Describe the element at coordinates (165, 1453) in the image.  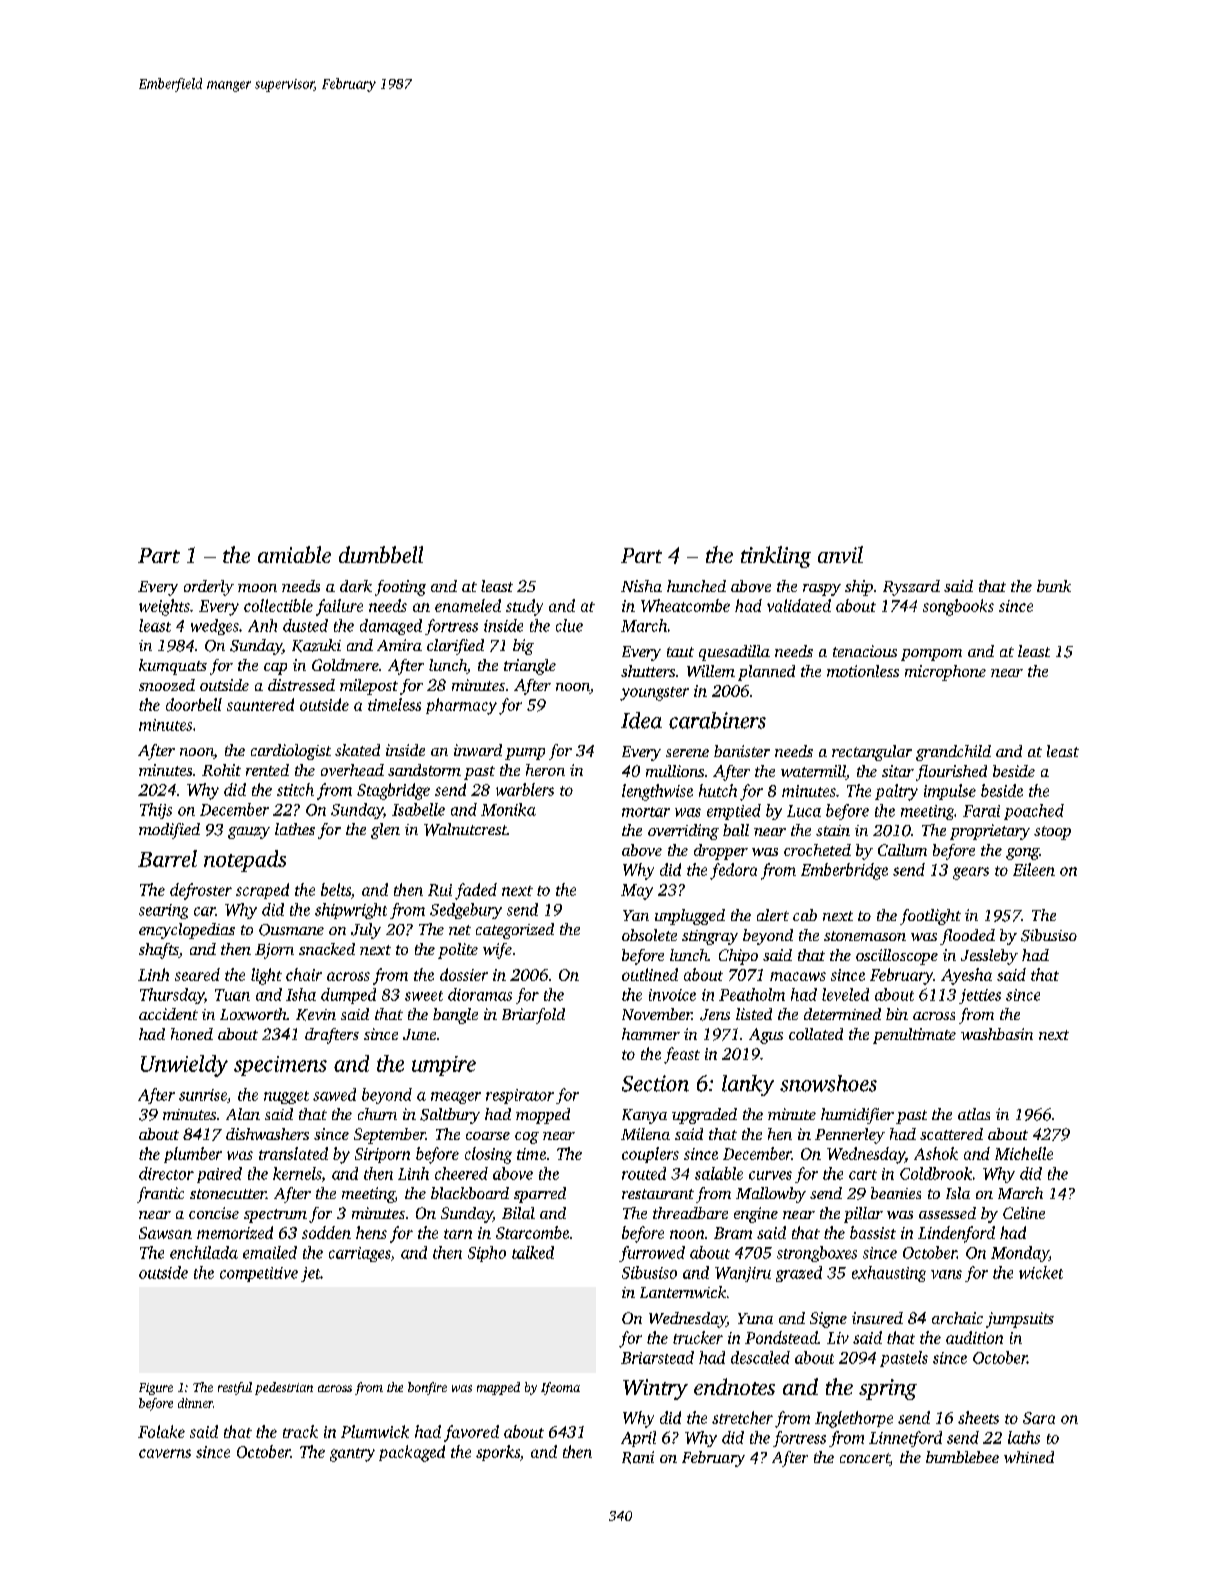
I see `caverns` at that location.
